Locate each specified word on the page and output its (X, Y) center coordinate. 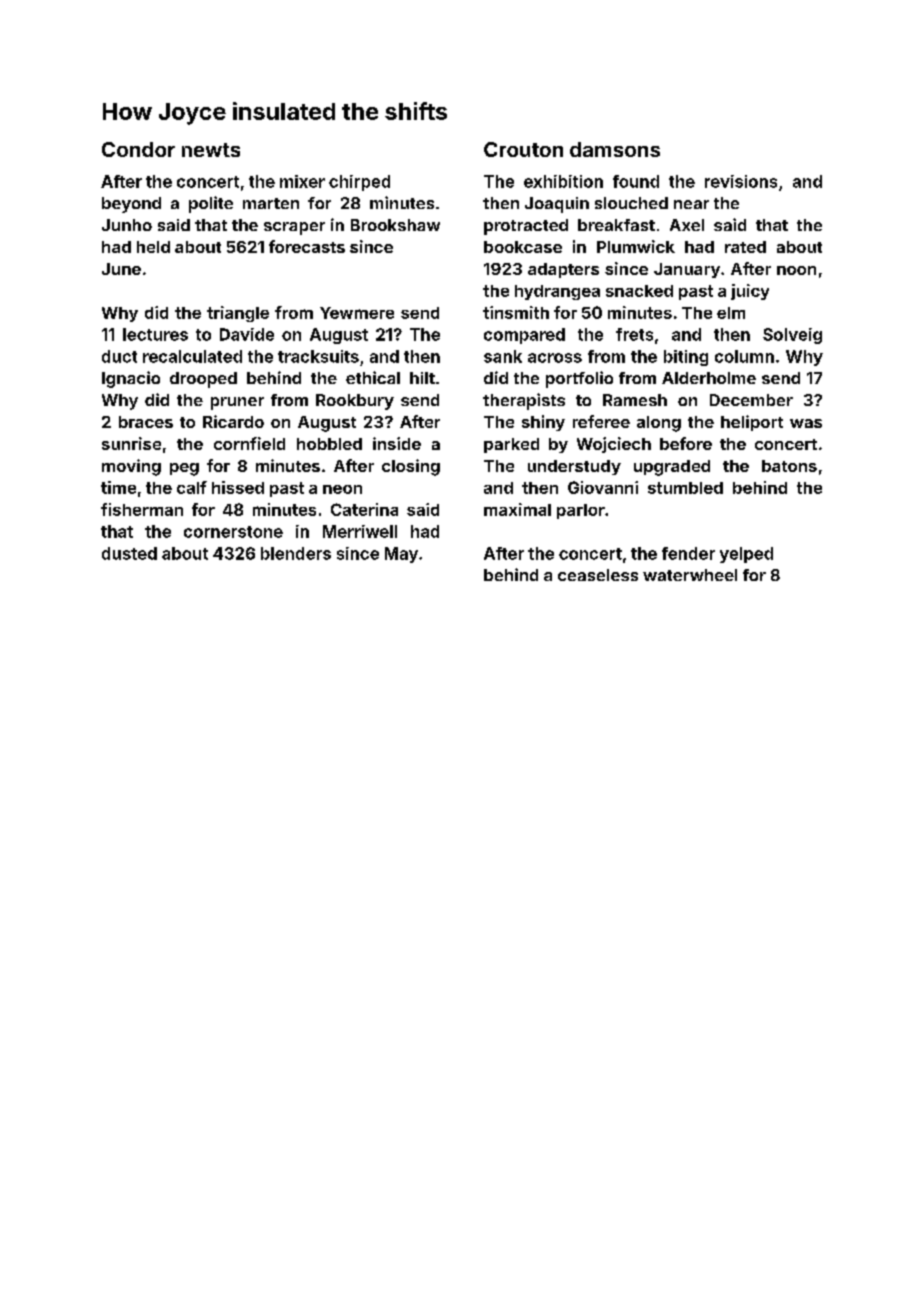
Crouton (523, 149)
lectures (155, 334)
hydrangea (557, 292)
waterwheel (690, 575)
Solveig (792, 336)
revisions (741, 181)
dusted (129, 553)
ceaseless (598, 575)
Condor (138, 149)
